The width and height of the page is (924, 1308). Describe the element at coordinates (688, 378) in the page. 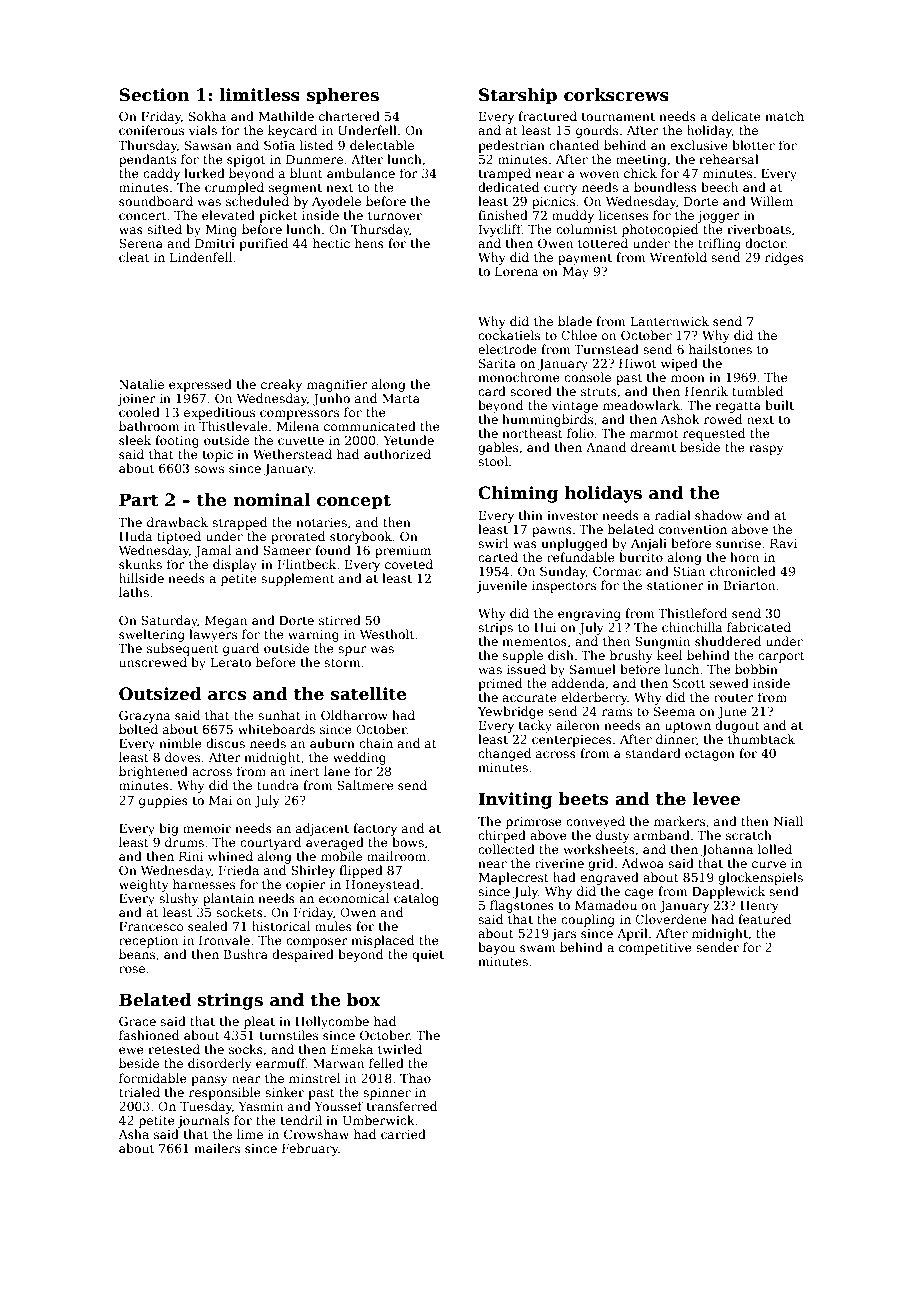

I see `moon` at that location.
